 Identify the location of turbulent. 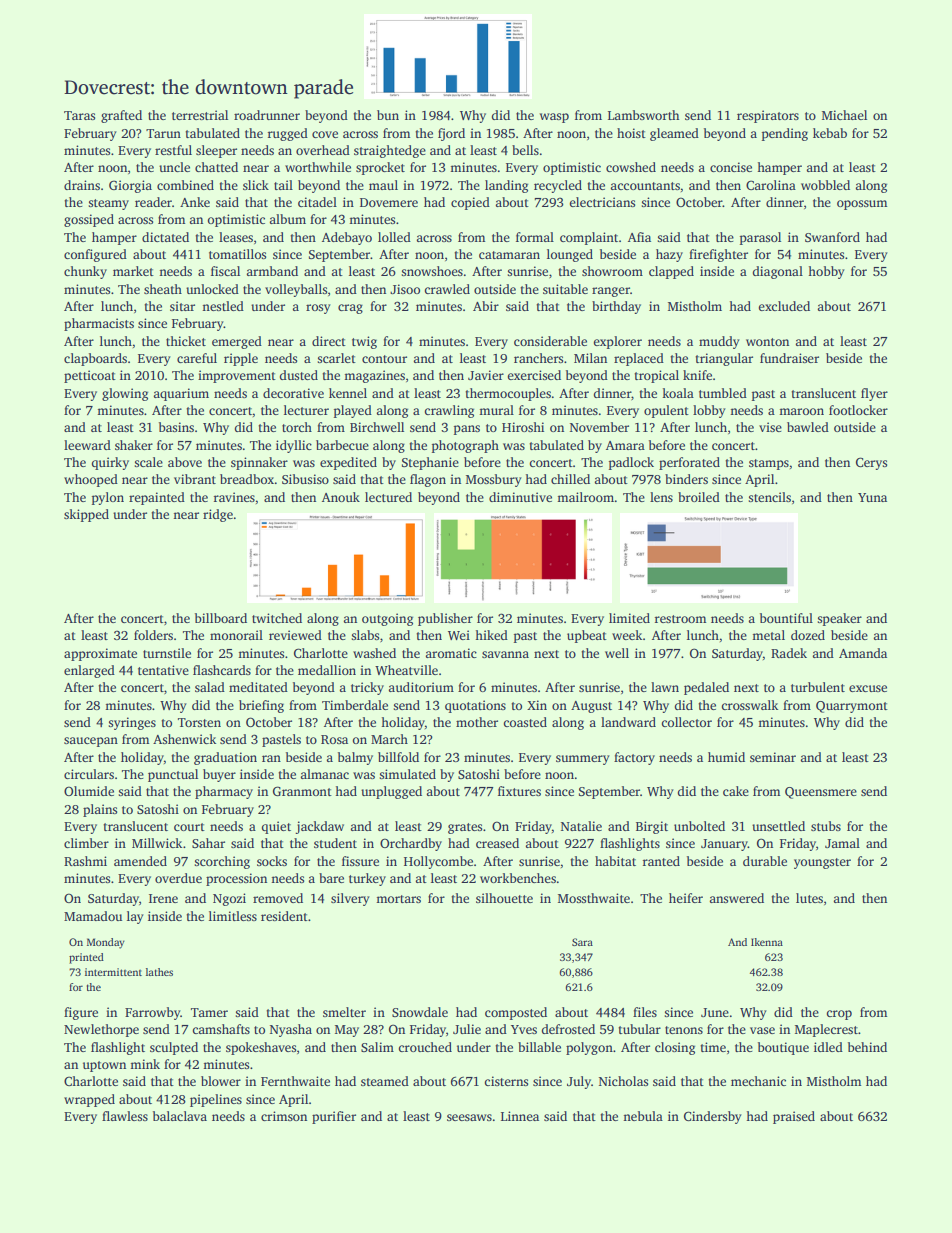
(818, 687).
